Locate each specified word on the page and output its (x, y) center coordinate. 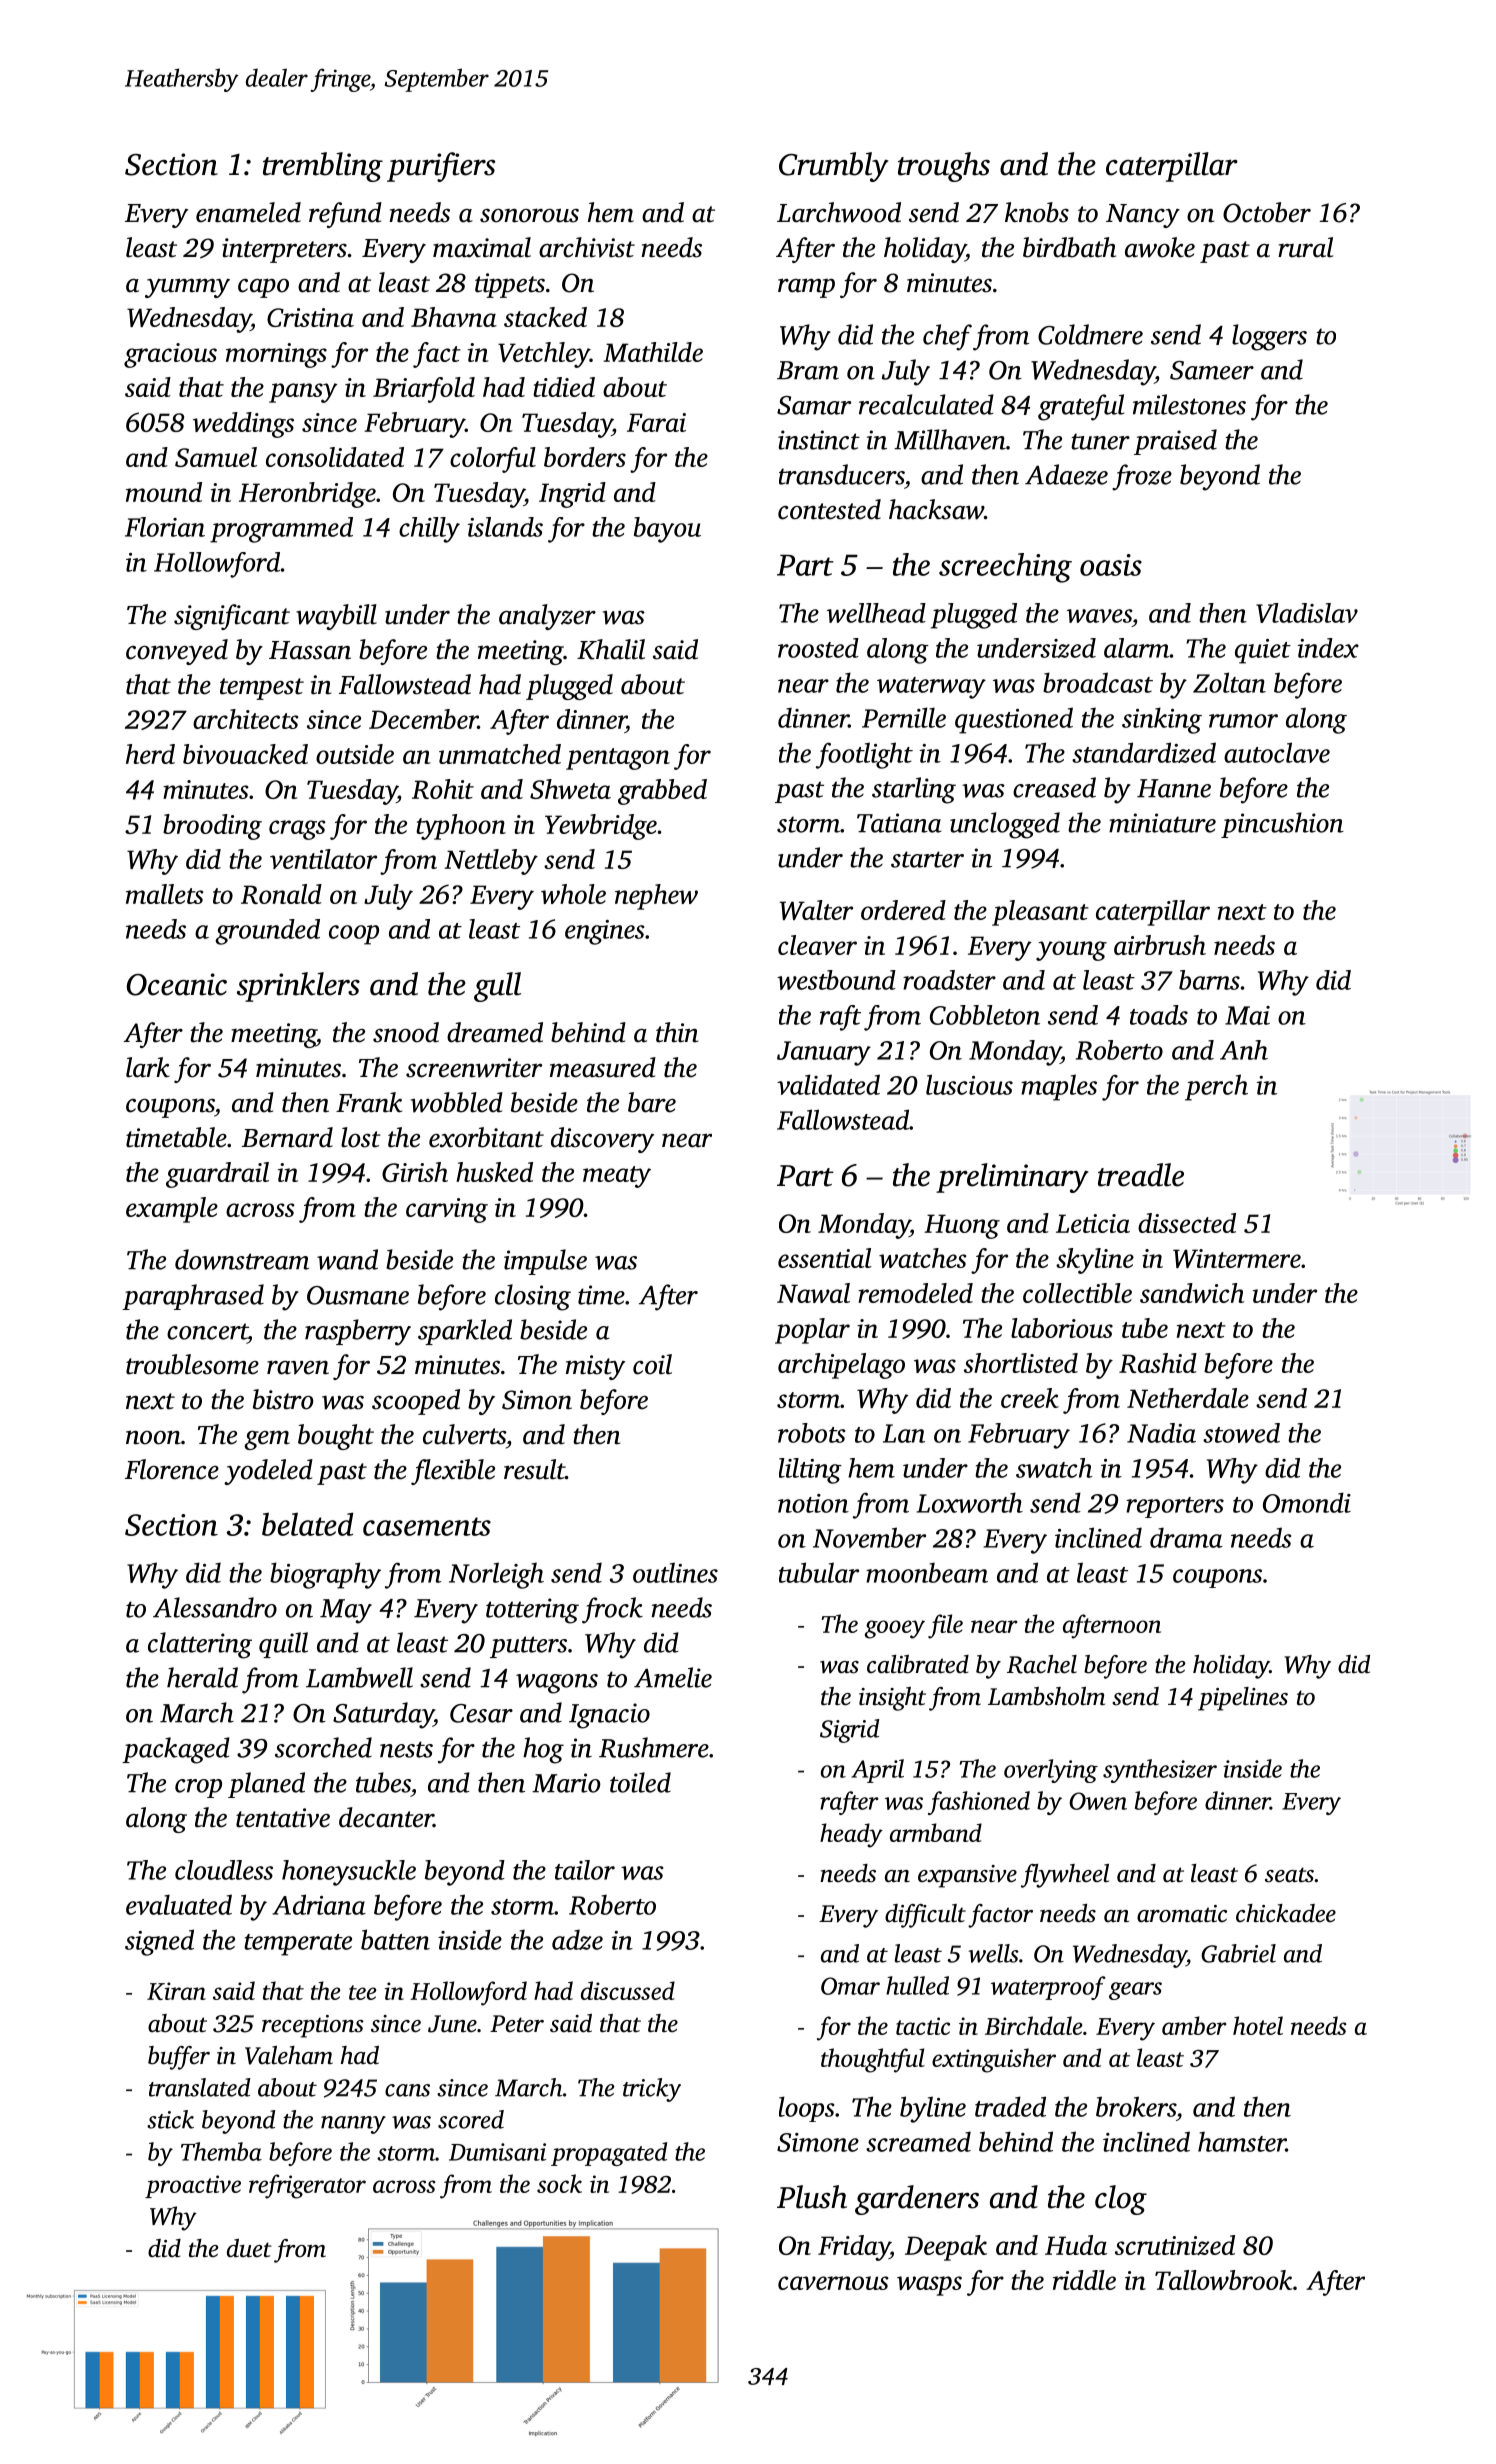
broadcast (1098, 682)
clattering (200, 1645)
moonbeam (927, 1572)
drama (1186, 1537)
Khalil (611, 649)
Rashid (1158, 1363)
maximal (482, 247)
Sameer (1212, 370)
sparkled (465, 1332)
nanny (353, 2125)
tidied (564, 387)
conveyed (177, 652)
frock (612, 1610)
